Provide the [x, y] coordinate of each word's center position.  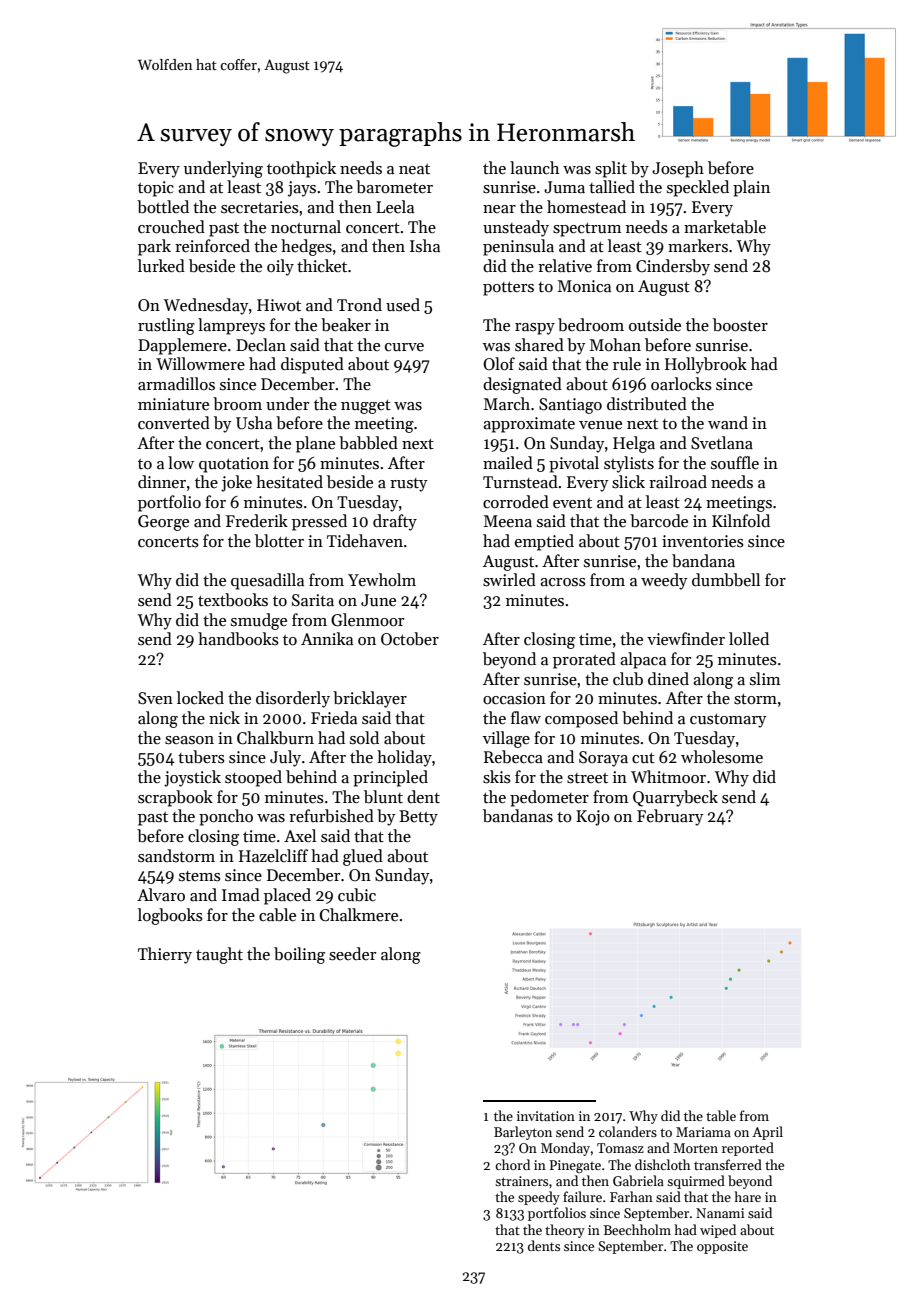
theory [565, 1231]
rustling [166, 326]
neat [414, 169]
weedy [664, 581]
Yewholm [382, 580]
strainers [521, 1181]
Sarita [313, 600]
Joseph [678, 169]
